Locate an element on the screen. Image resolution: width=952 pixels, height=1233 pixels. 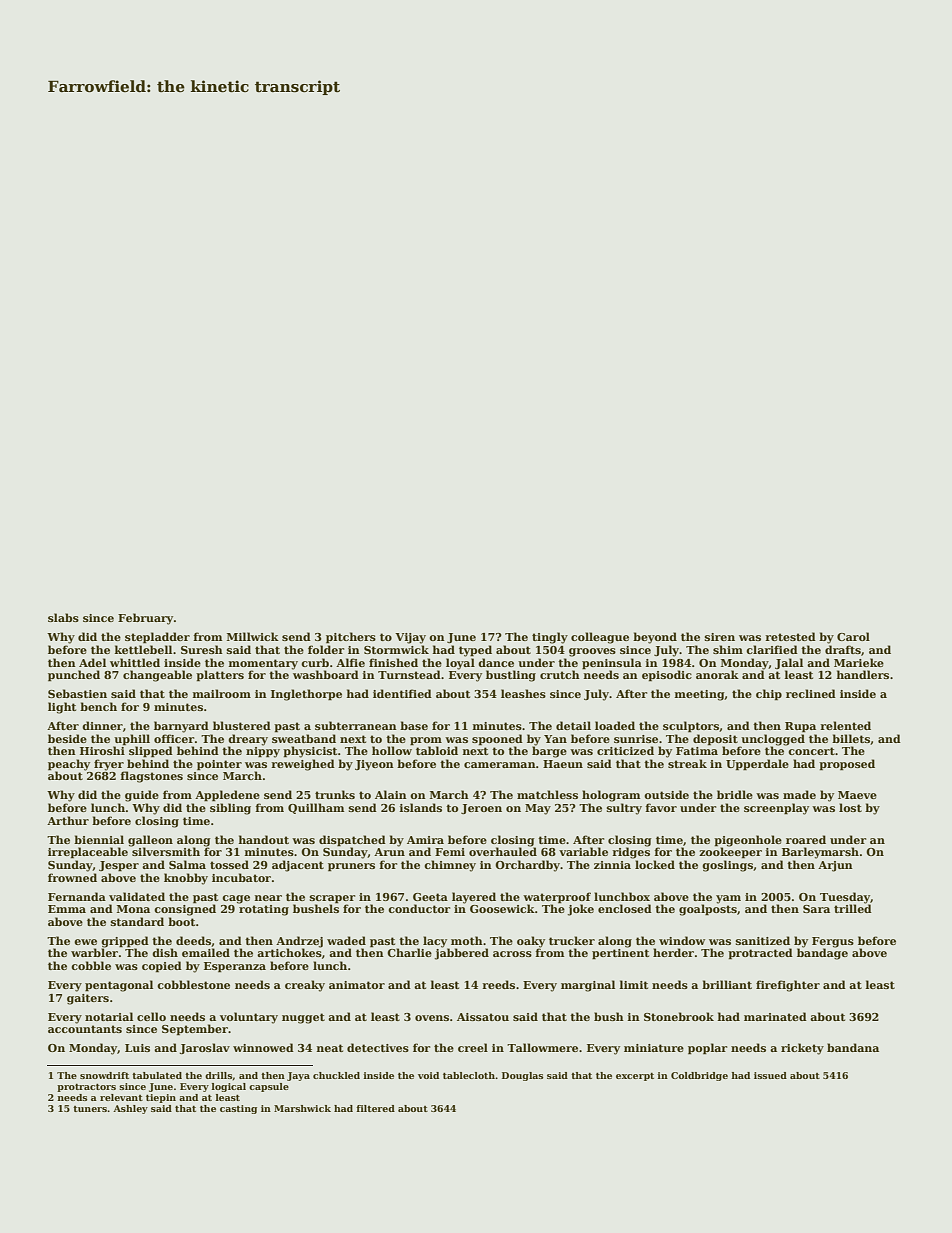
Carol is located at coordinates (853, 636).
